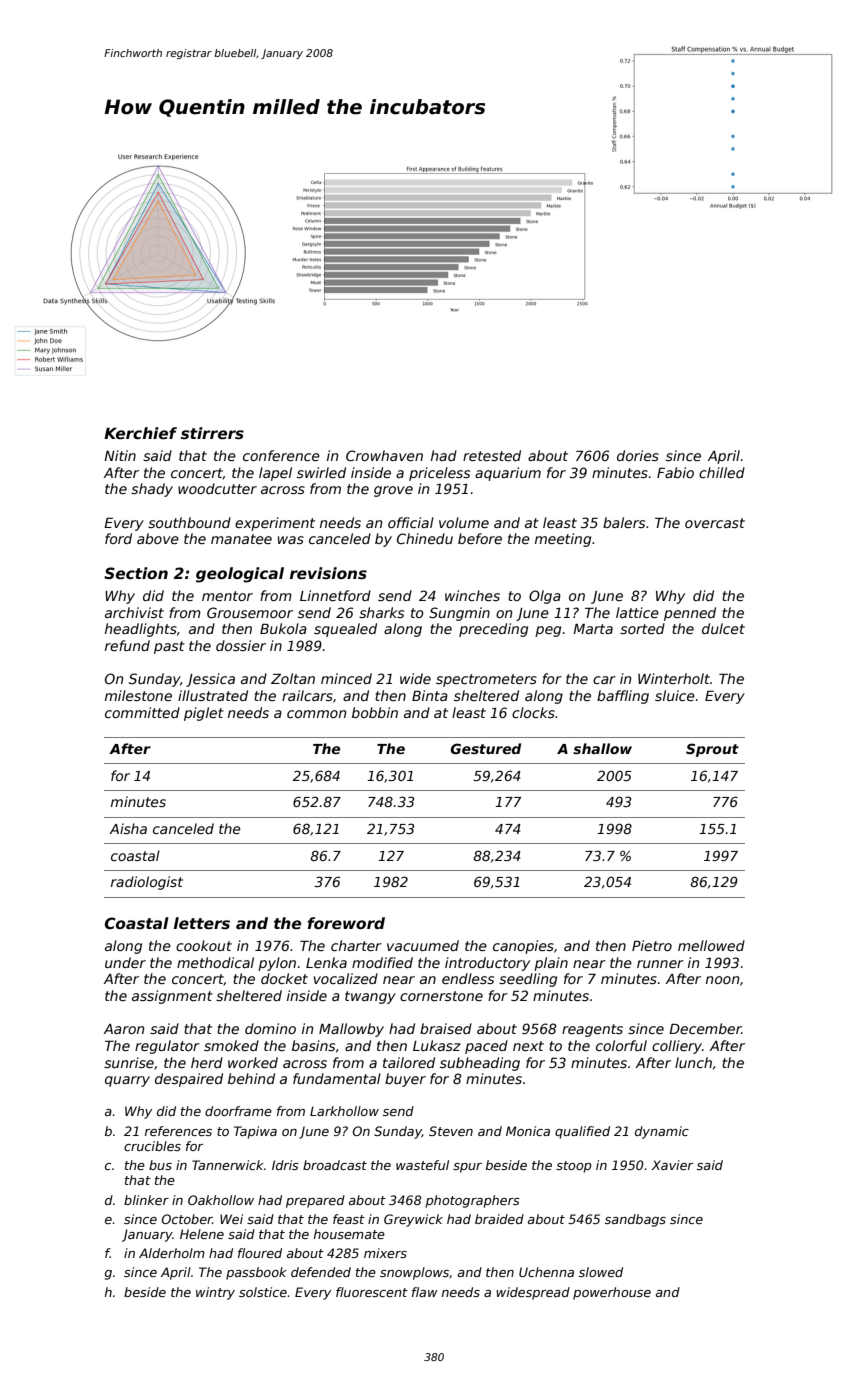  Describe the element at coordinates (723, 628) in the screenshot. I see `dulcet` at that location.
